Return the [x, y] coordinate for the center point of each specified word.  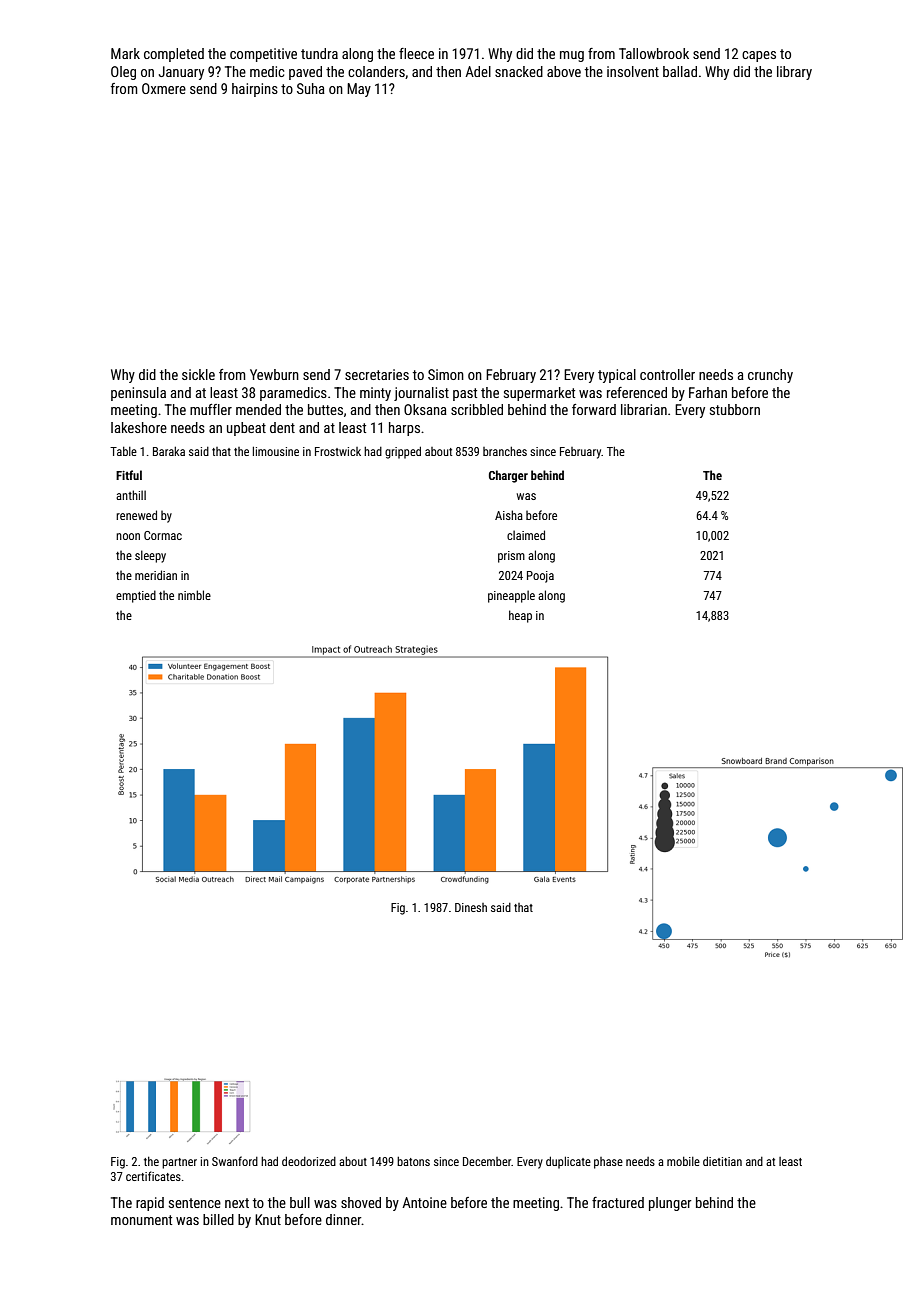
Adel [478, 71]
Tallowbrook [654, 53]
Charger [508, 476]
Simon [446, 374]
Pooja [540, 577]
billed [218, 1219]
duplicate [568, 1162]
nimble [194, 595]
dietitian [722, 1161]
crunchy [770, 376]
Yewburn [274, 374]
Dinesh [471, 907]
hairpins [255, 90]
